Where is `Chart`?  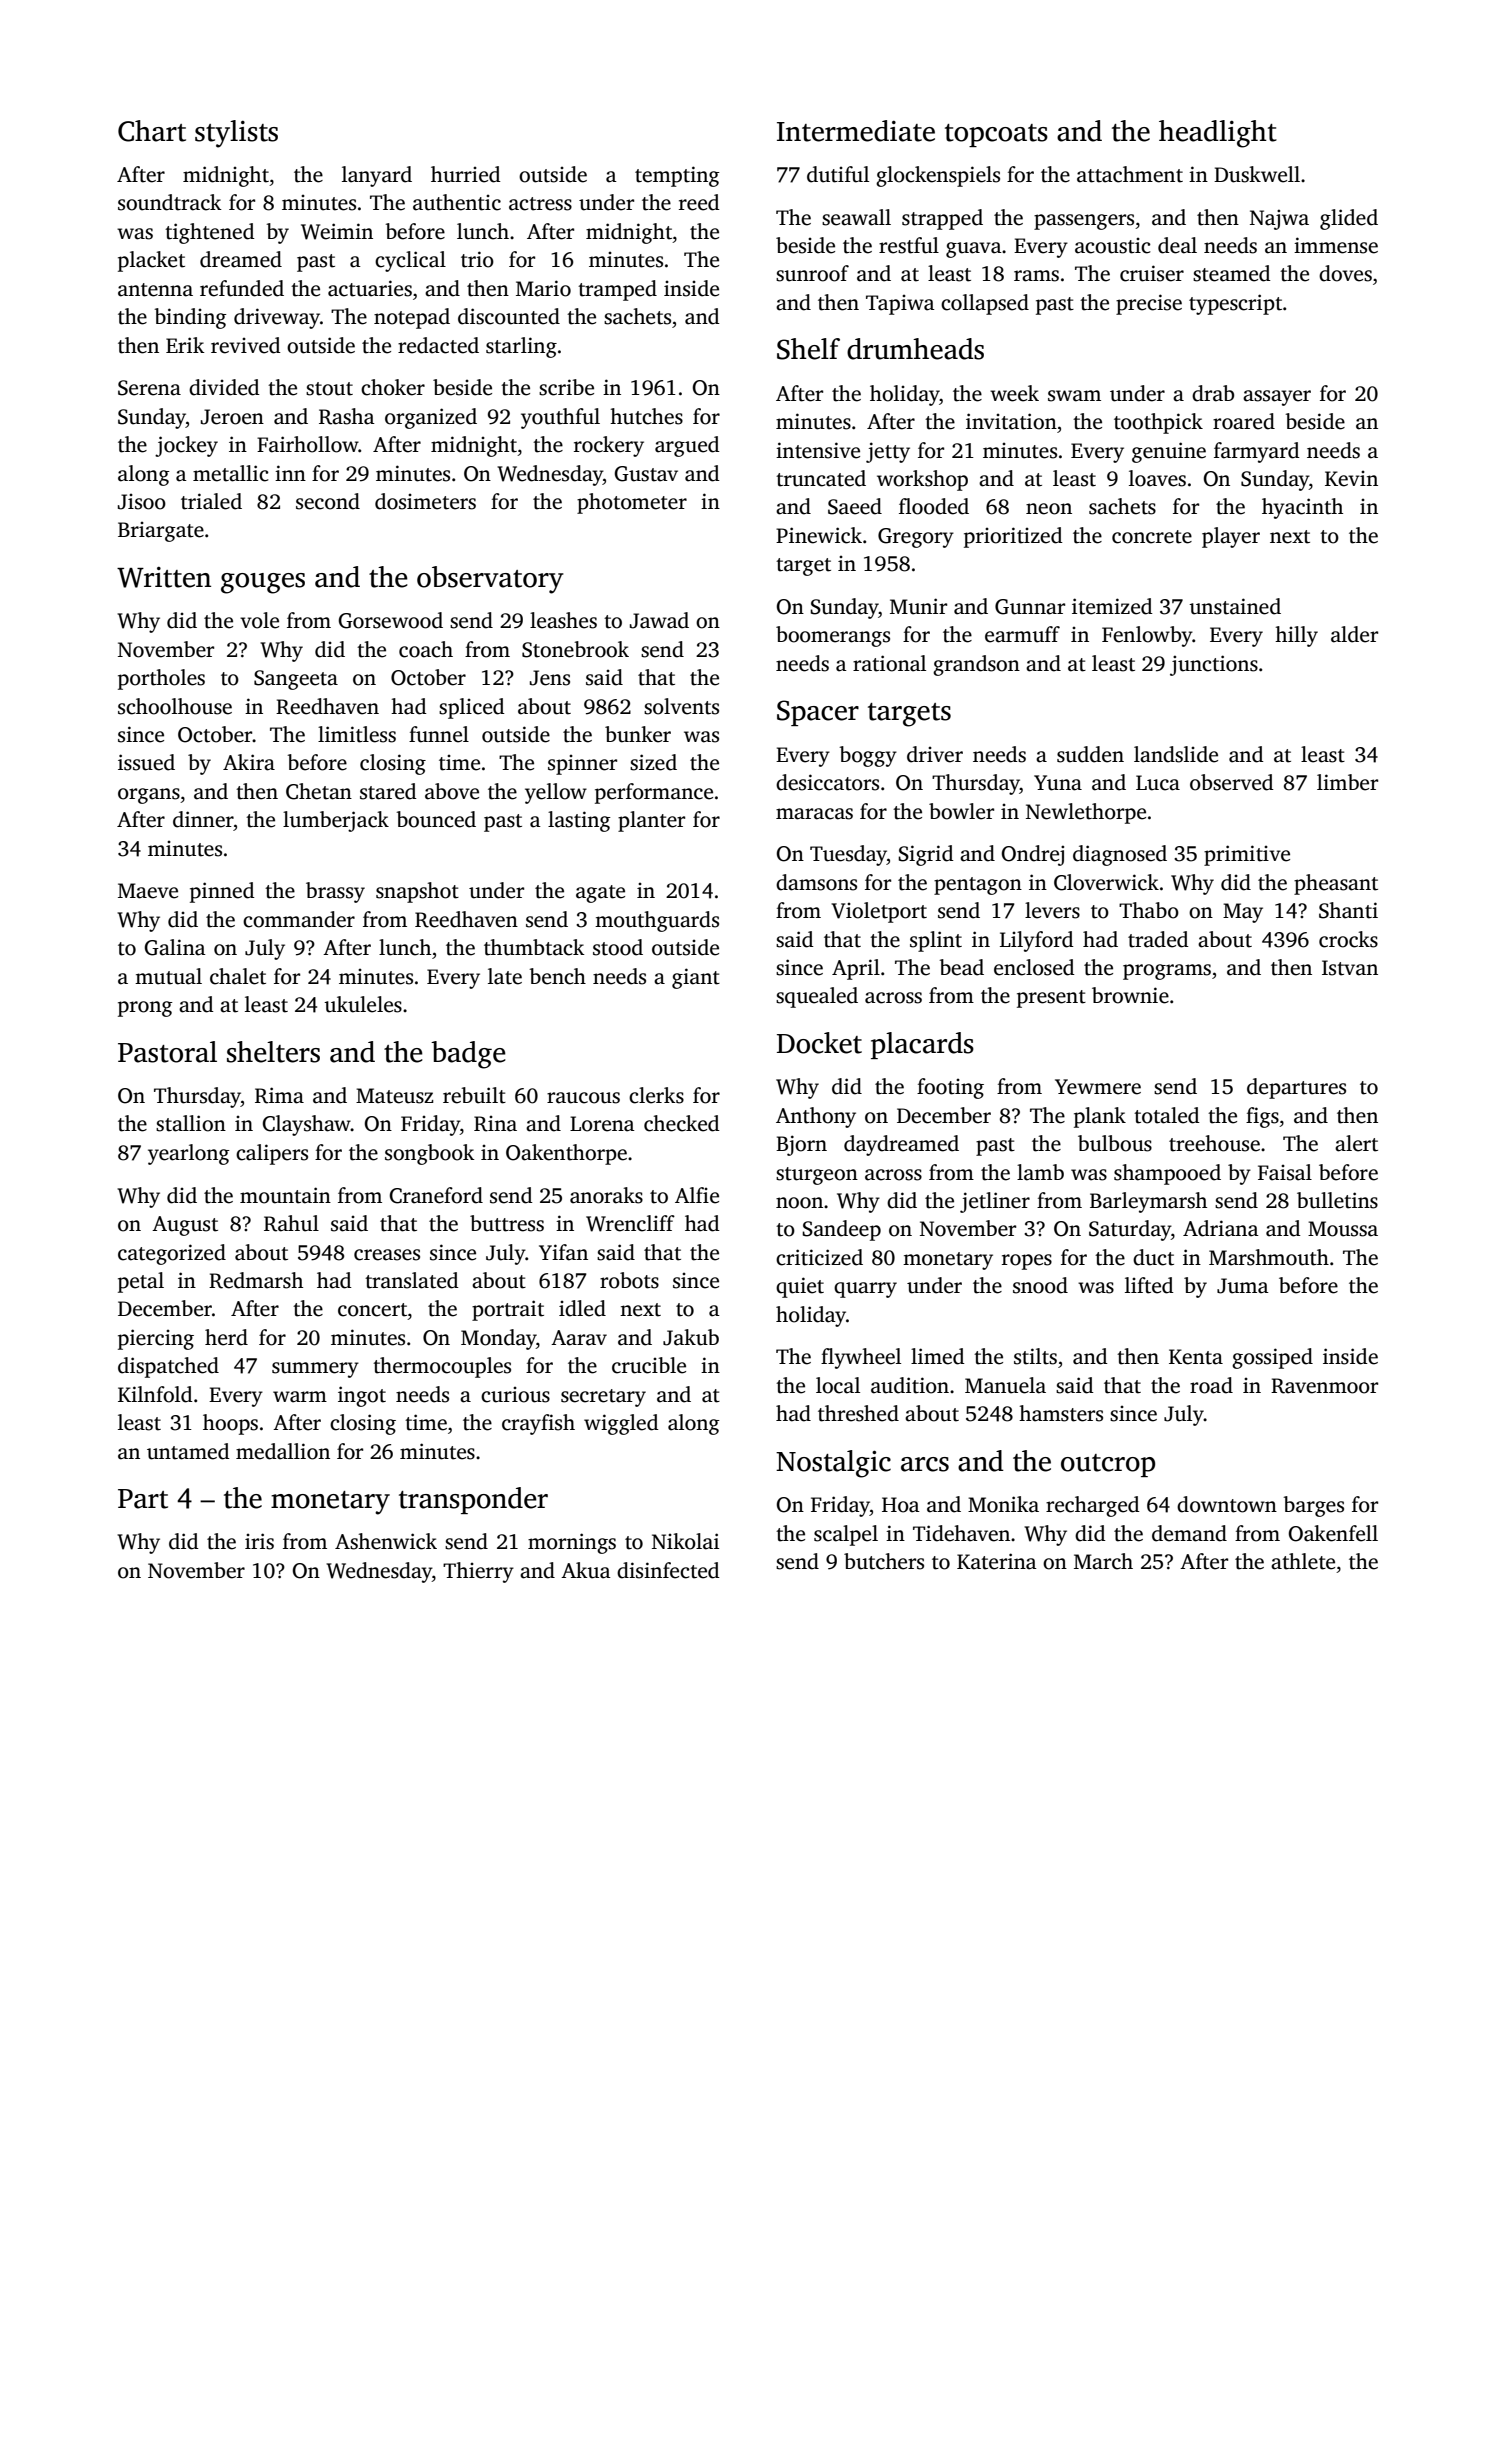 Chart is located at coordinates (152, 131).
